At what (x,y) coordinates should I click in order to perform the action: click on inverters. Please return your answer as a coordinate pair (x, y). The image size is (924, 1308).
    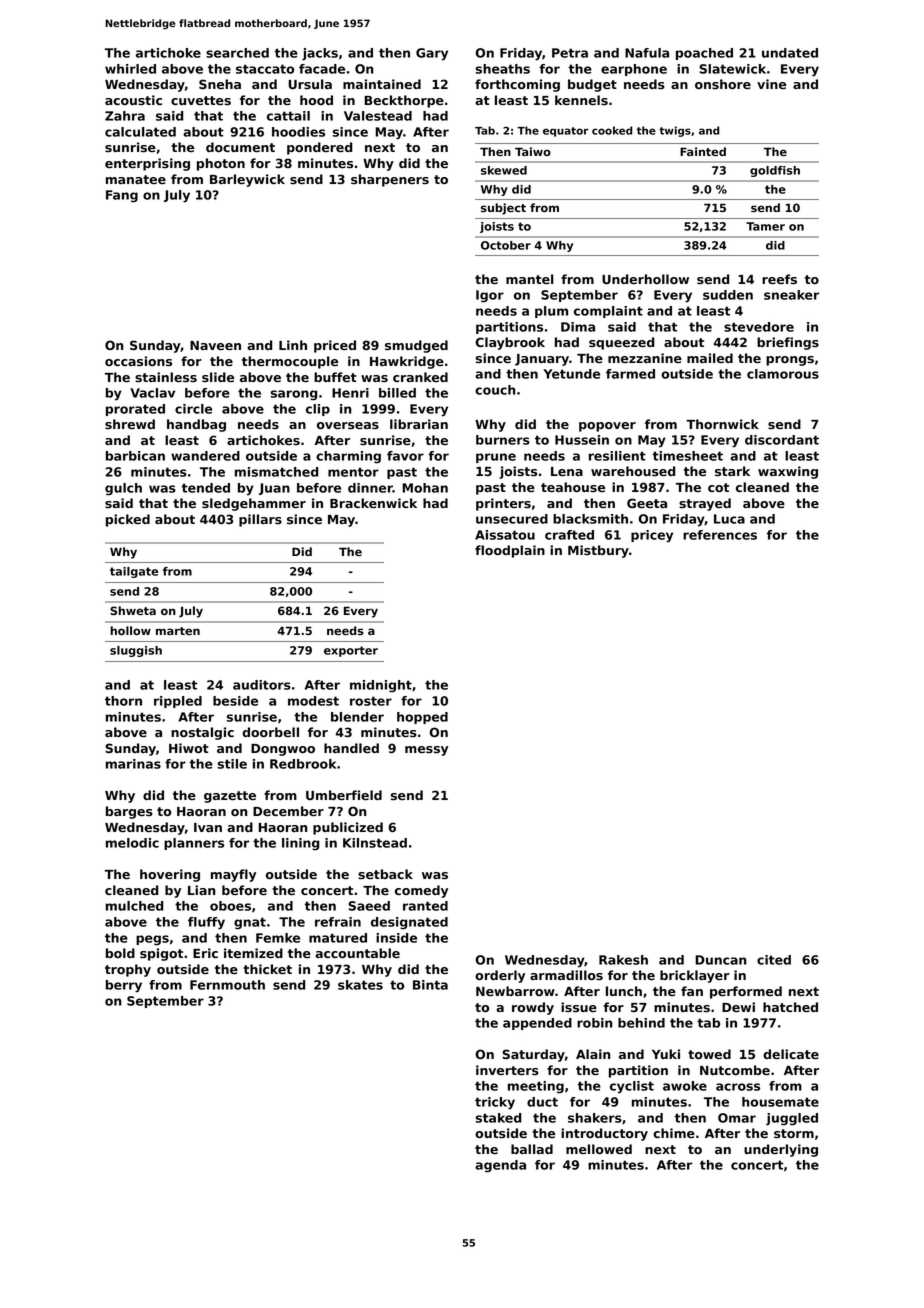
    Looking at the image, I should click on (507, 1070).
